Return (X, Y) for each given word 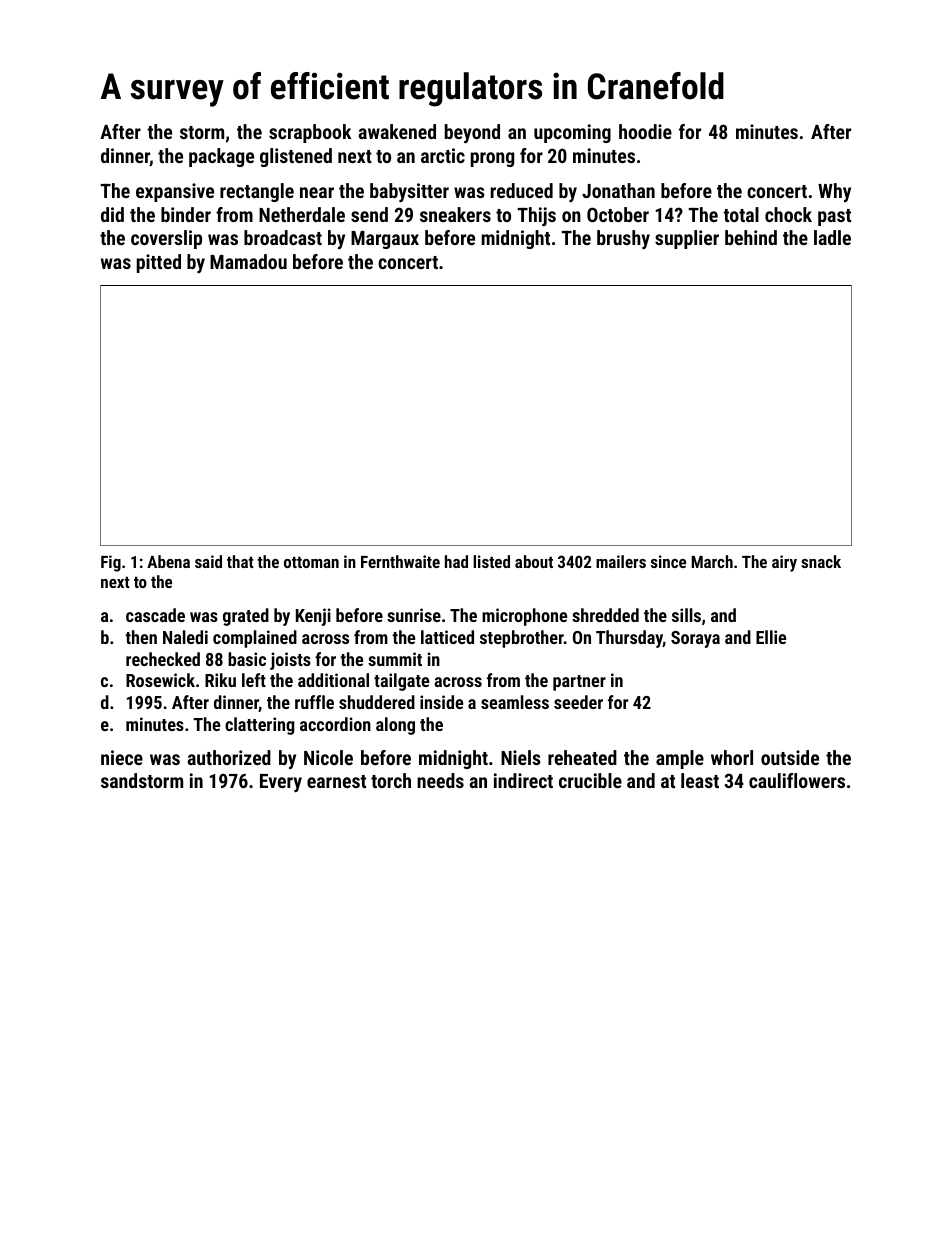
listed (491, 561)
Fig (111, 563)
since (668, 561)
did (112, 214)
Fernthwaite (400, 561)
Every (281, 783)
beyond (472, 133)
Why (834, 192)
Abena (168, 561)
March (712, 561)
